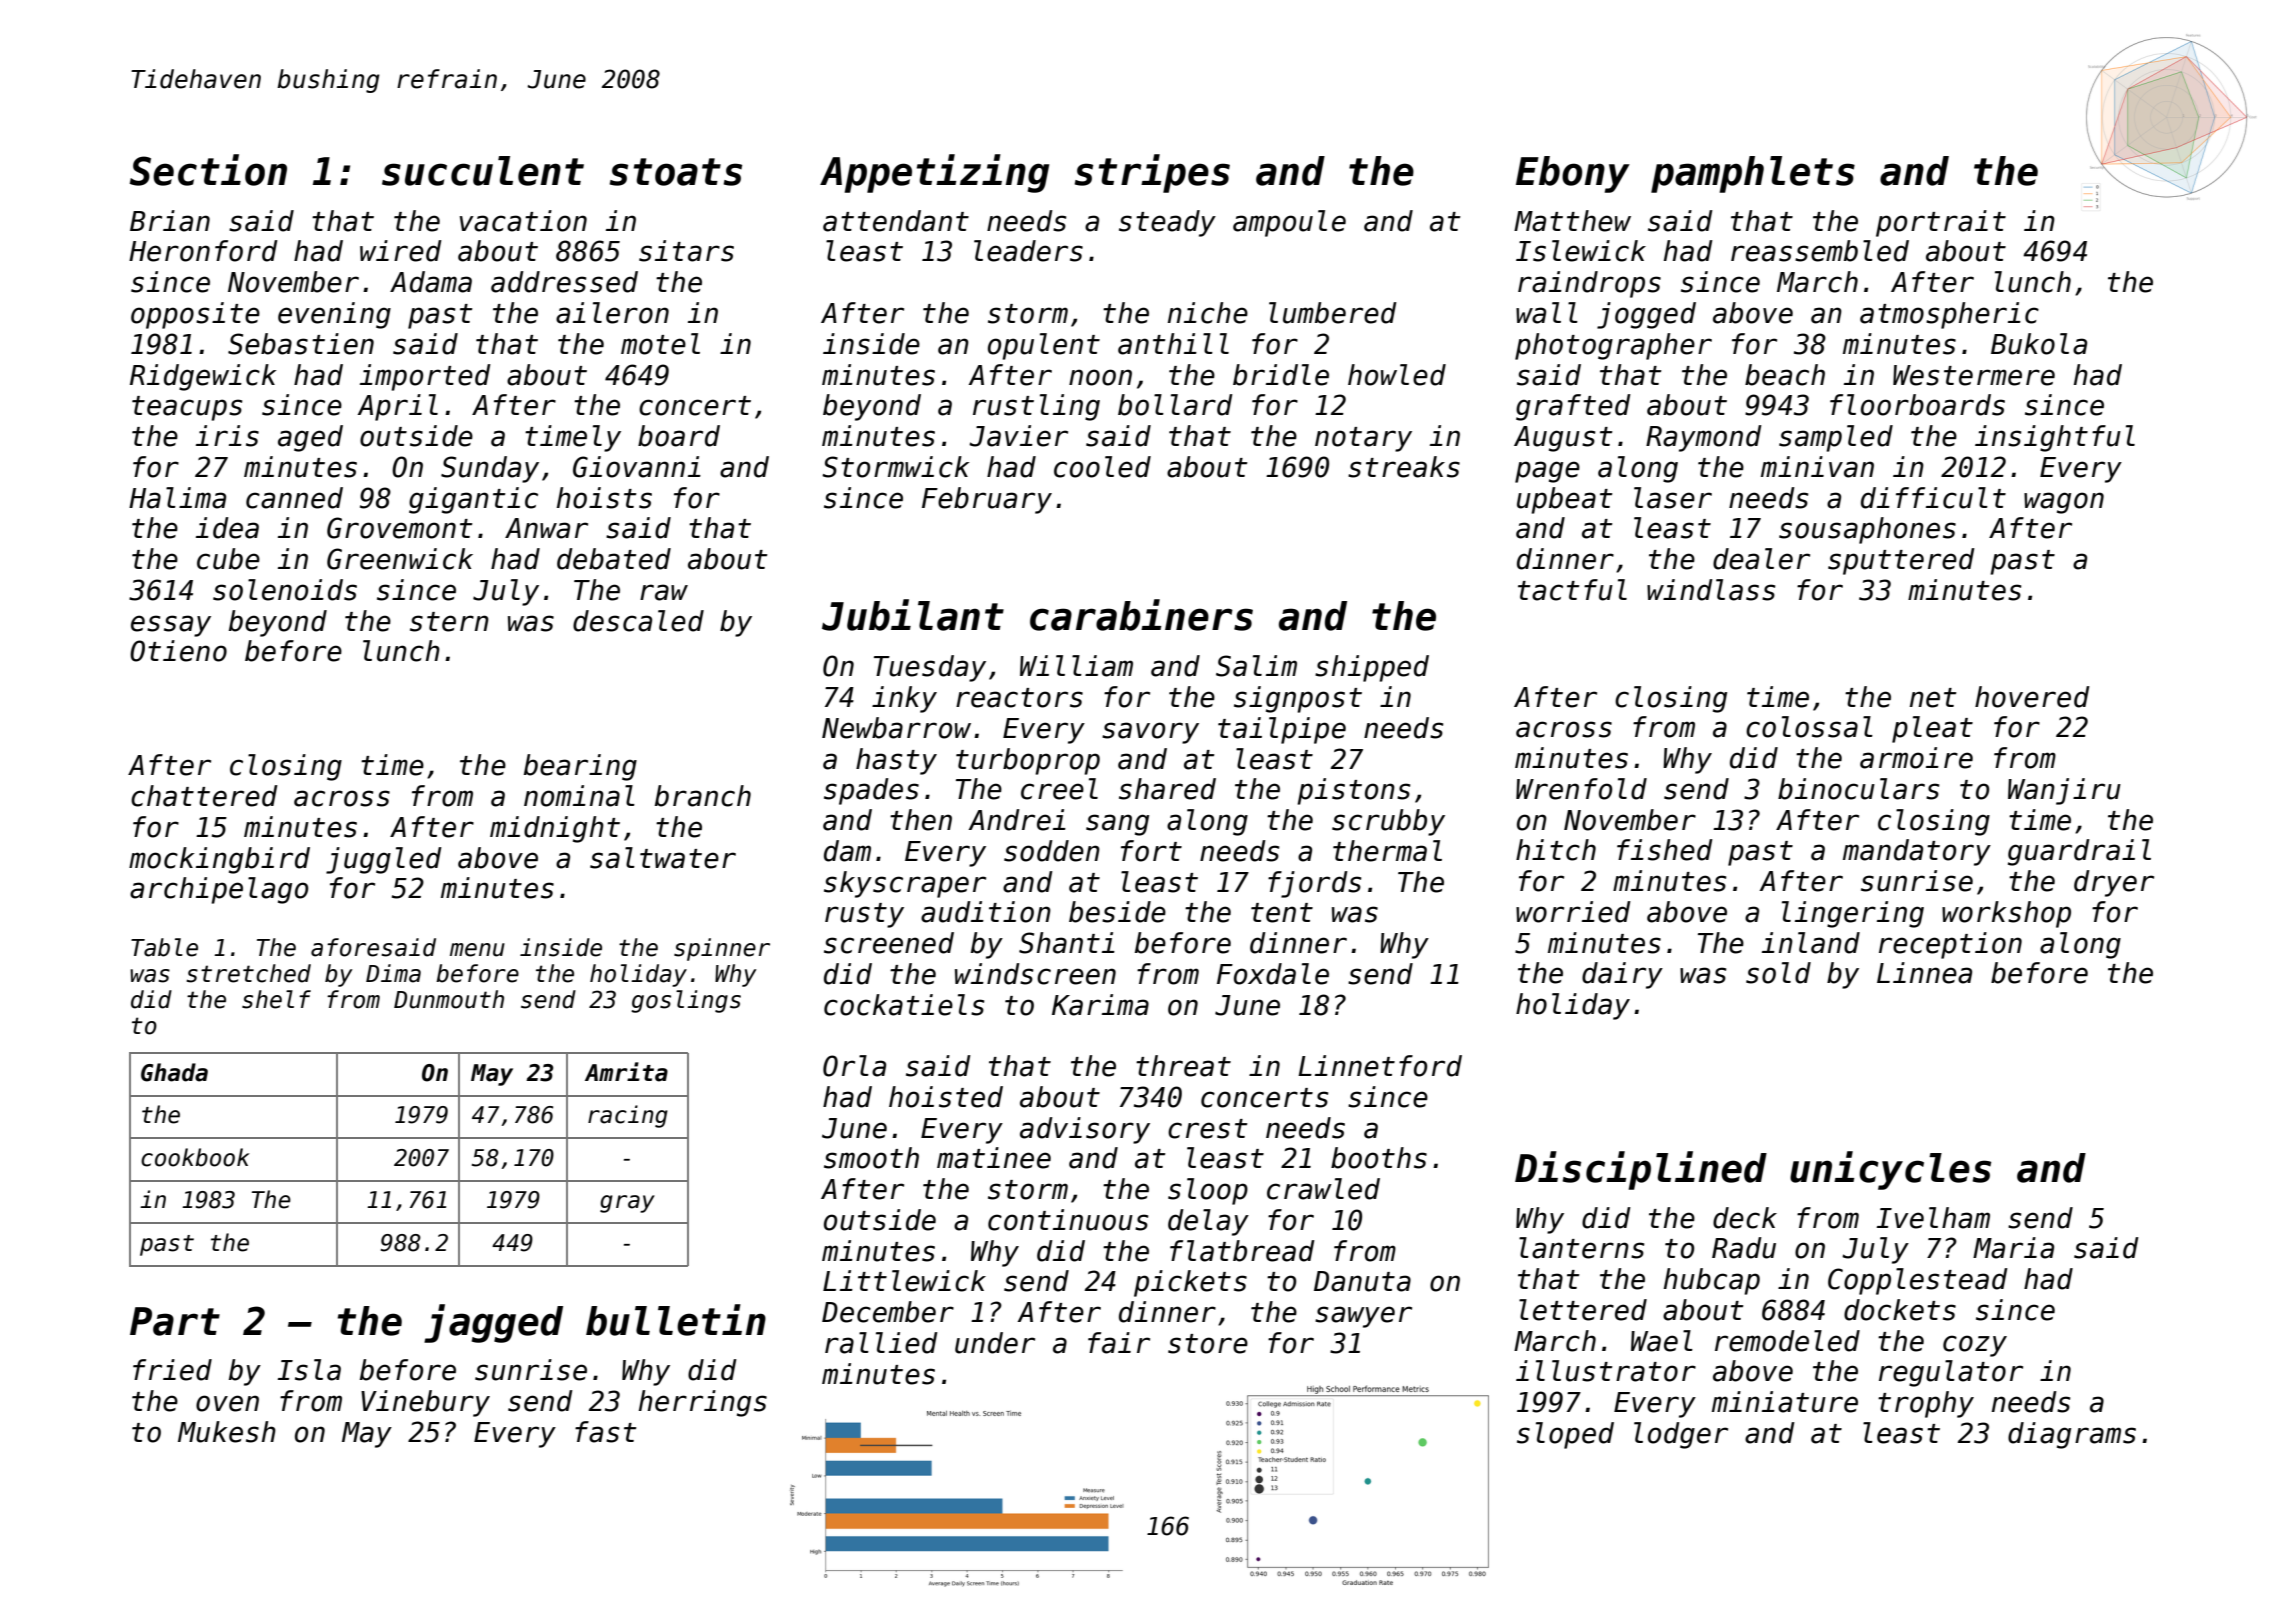  Describe the element at coordinates (1858, 789) in the page. I see `binoculars` at that location.
